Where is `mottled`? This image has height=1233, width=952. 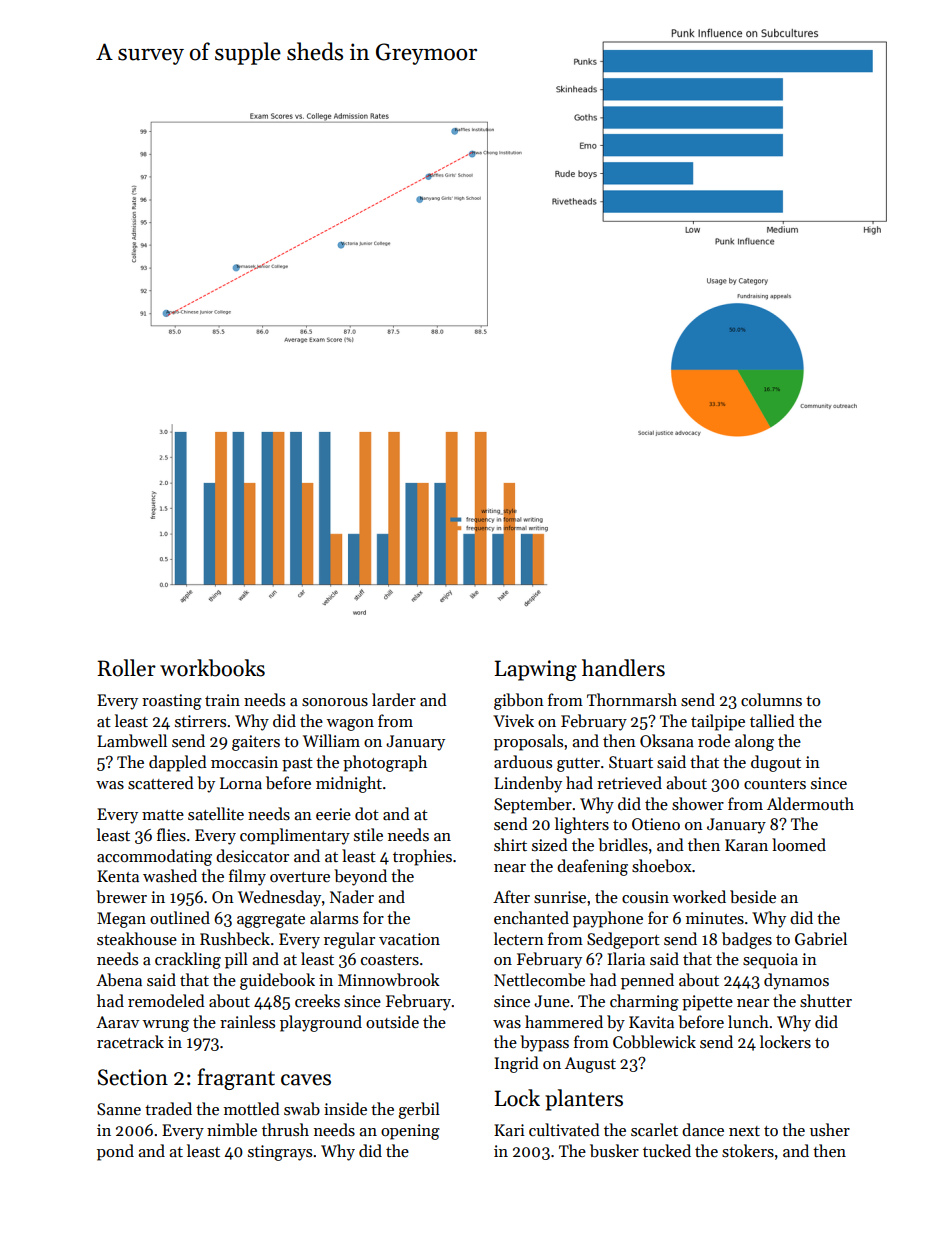 mottled is located at coordinates (252, 1108).
